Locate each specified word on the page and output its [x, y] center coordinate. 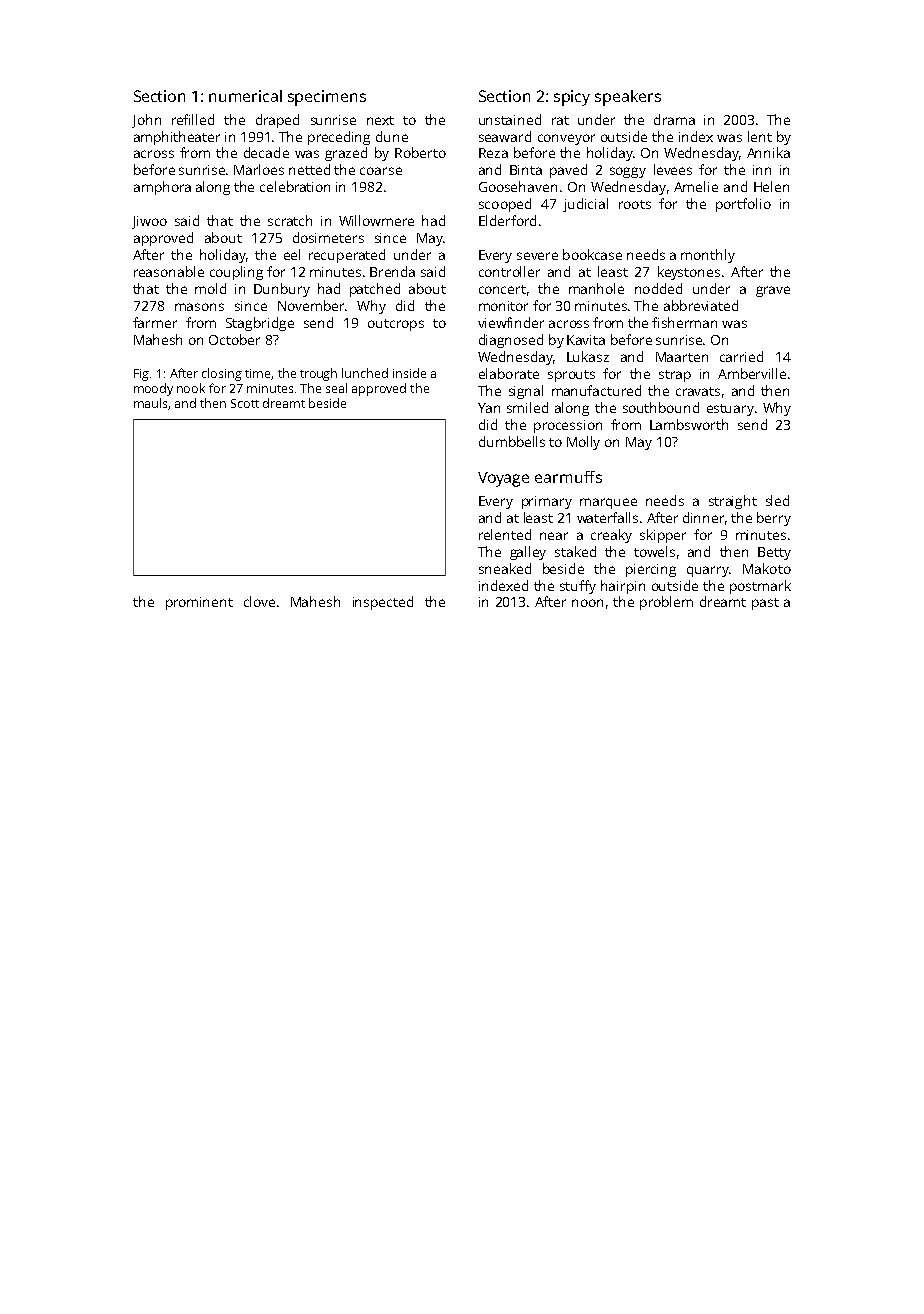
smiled [527, 407]
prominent [199, 603]
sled [777, 500]
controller [509, 271]
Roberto [420, 152]
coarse [381, 171]
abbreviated [701, 305]
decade [266, 152]
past [765, 604]
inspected [383, 603]
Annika [768, 152]
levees [673, 169]
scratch [290, 220]
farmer [155, 322]
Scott [245, 403]
